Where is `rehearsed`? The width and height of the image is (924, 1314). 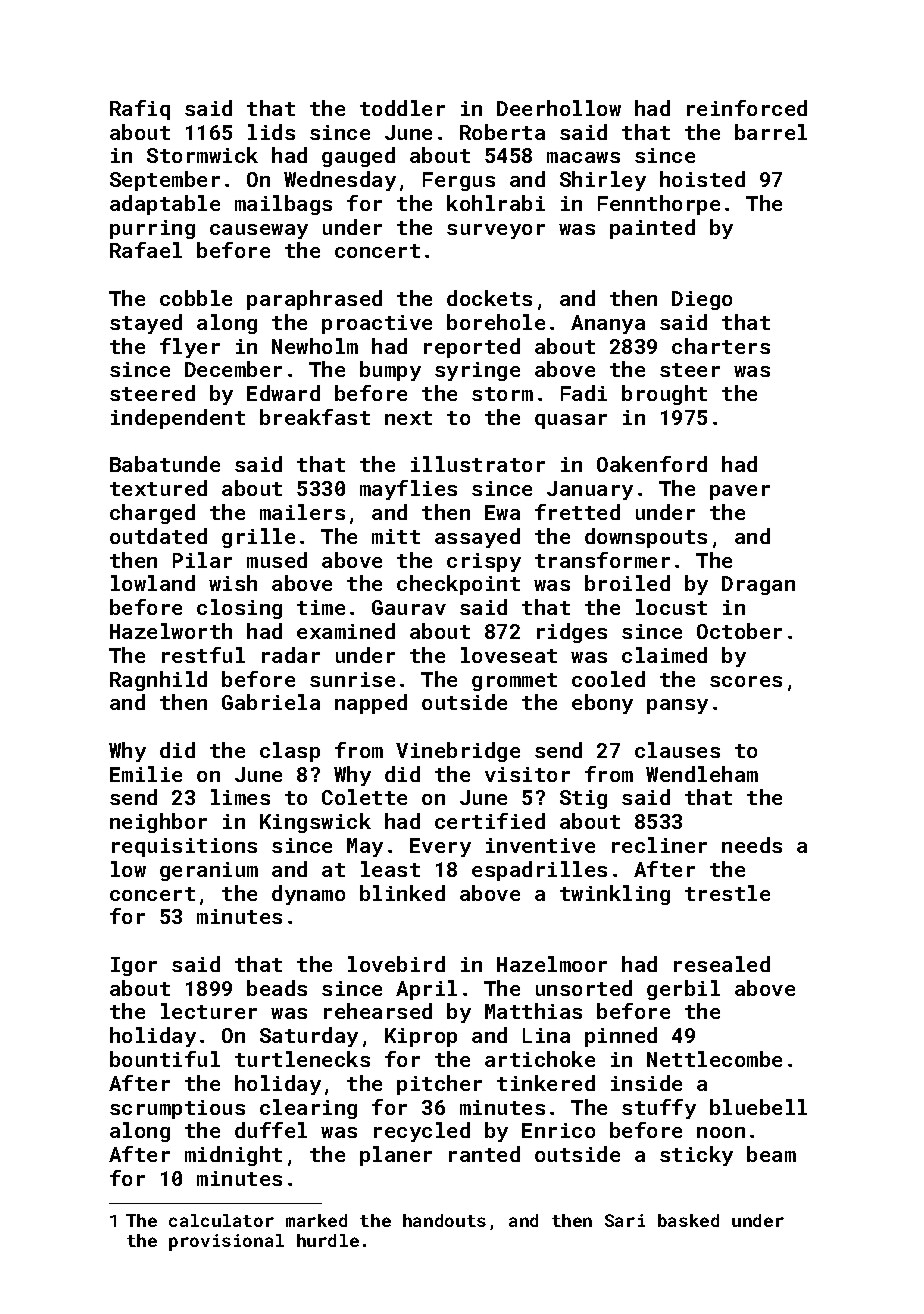 rehearsed is located at coordinates (378, 1011).
